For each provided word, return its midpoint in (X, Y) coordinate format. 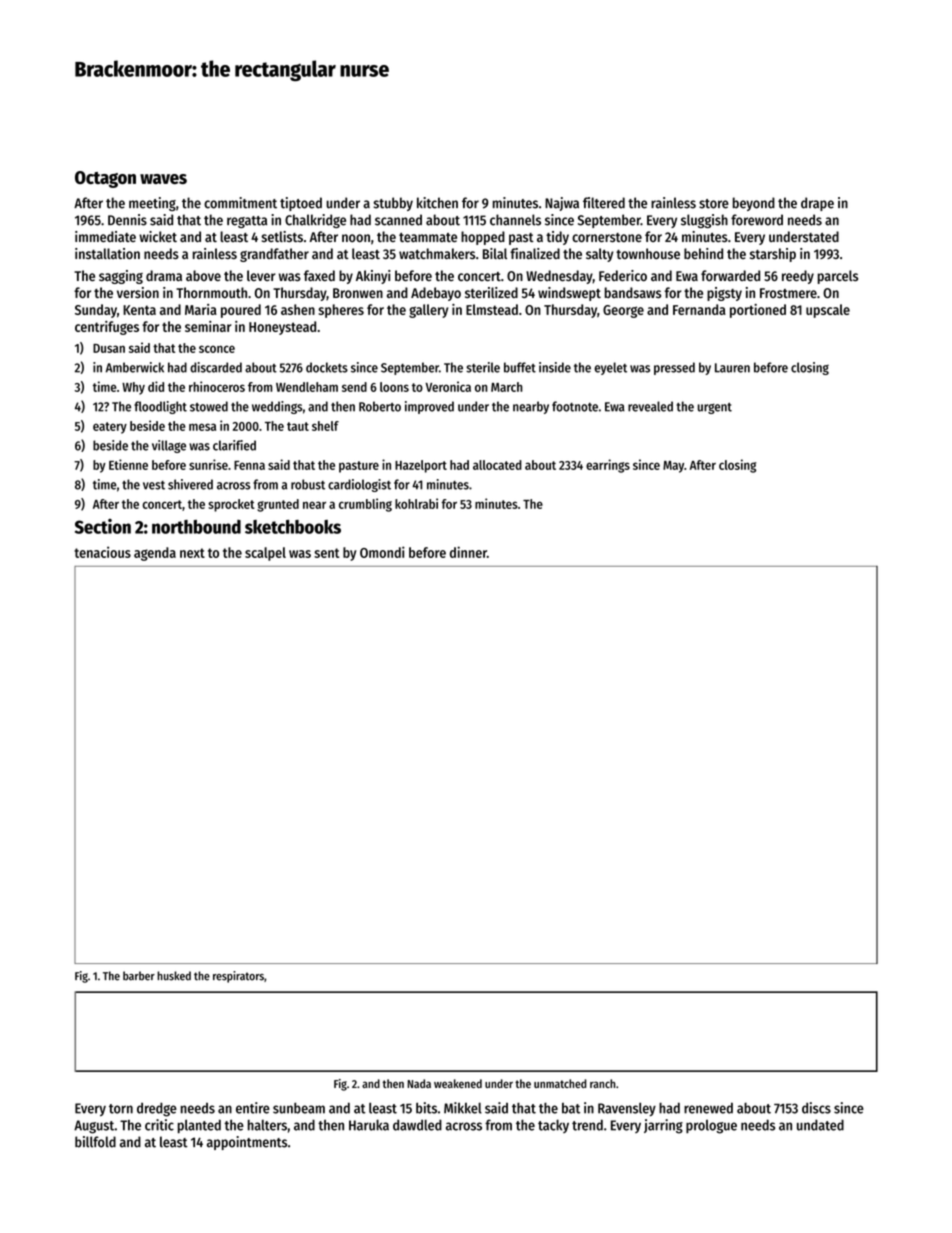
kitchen (437, 203)
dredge (157, 1109)
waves (163, 179)
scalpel (265, 554)
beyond (754, 204)
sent (326, 553)
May (673, 467)
